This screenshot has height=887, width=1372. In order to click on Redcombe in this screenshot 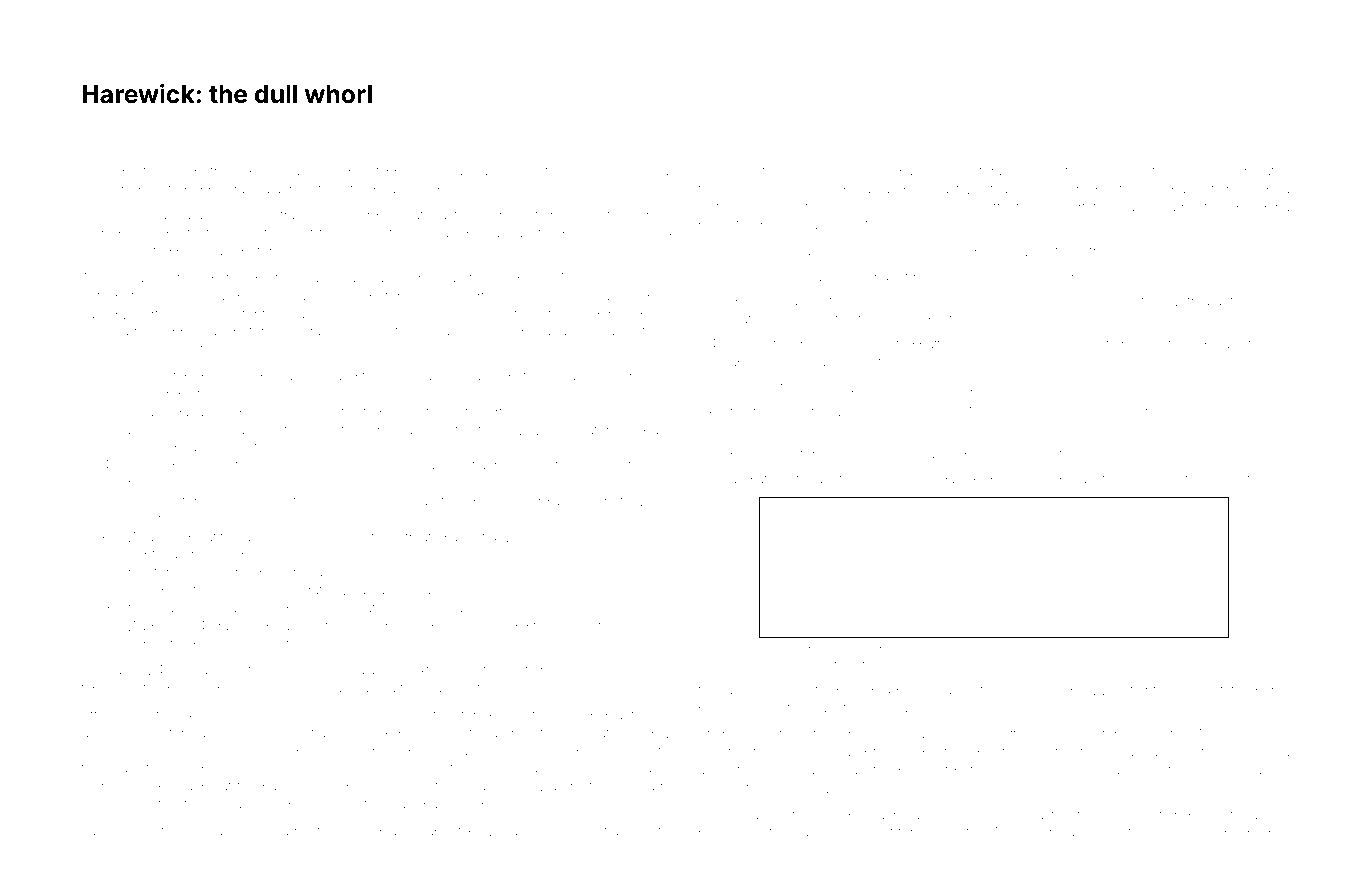, I will do `click(279, 171)`.
